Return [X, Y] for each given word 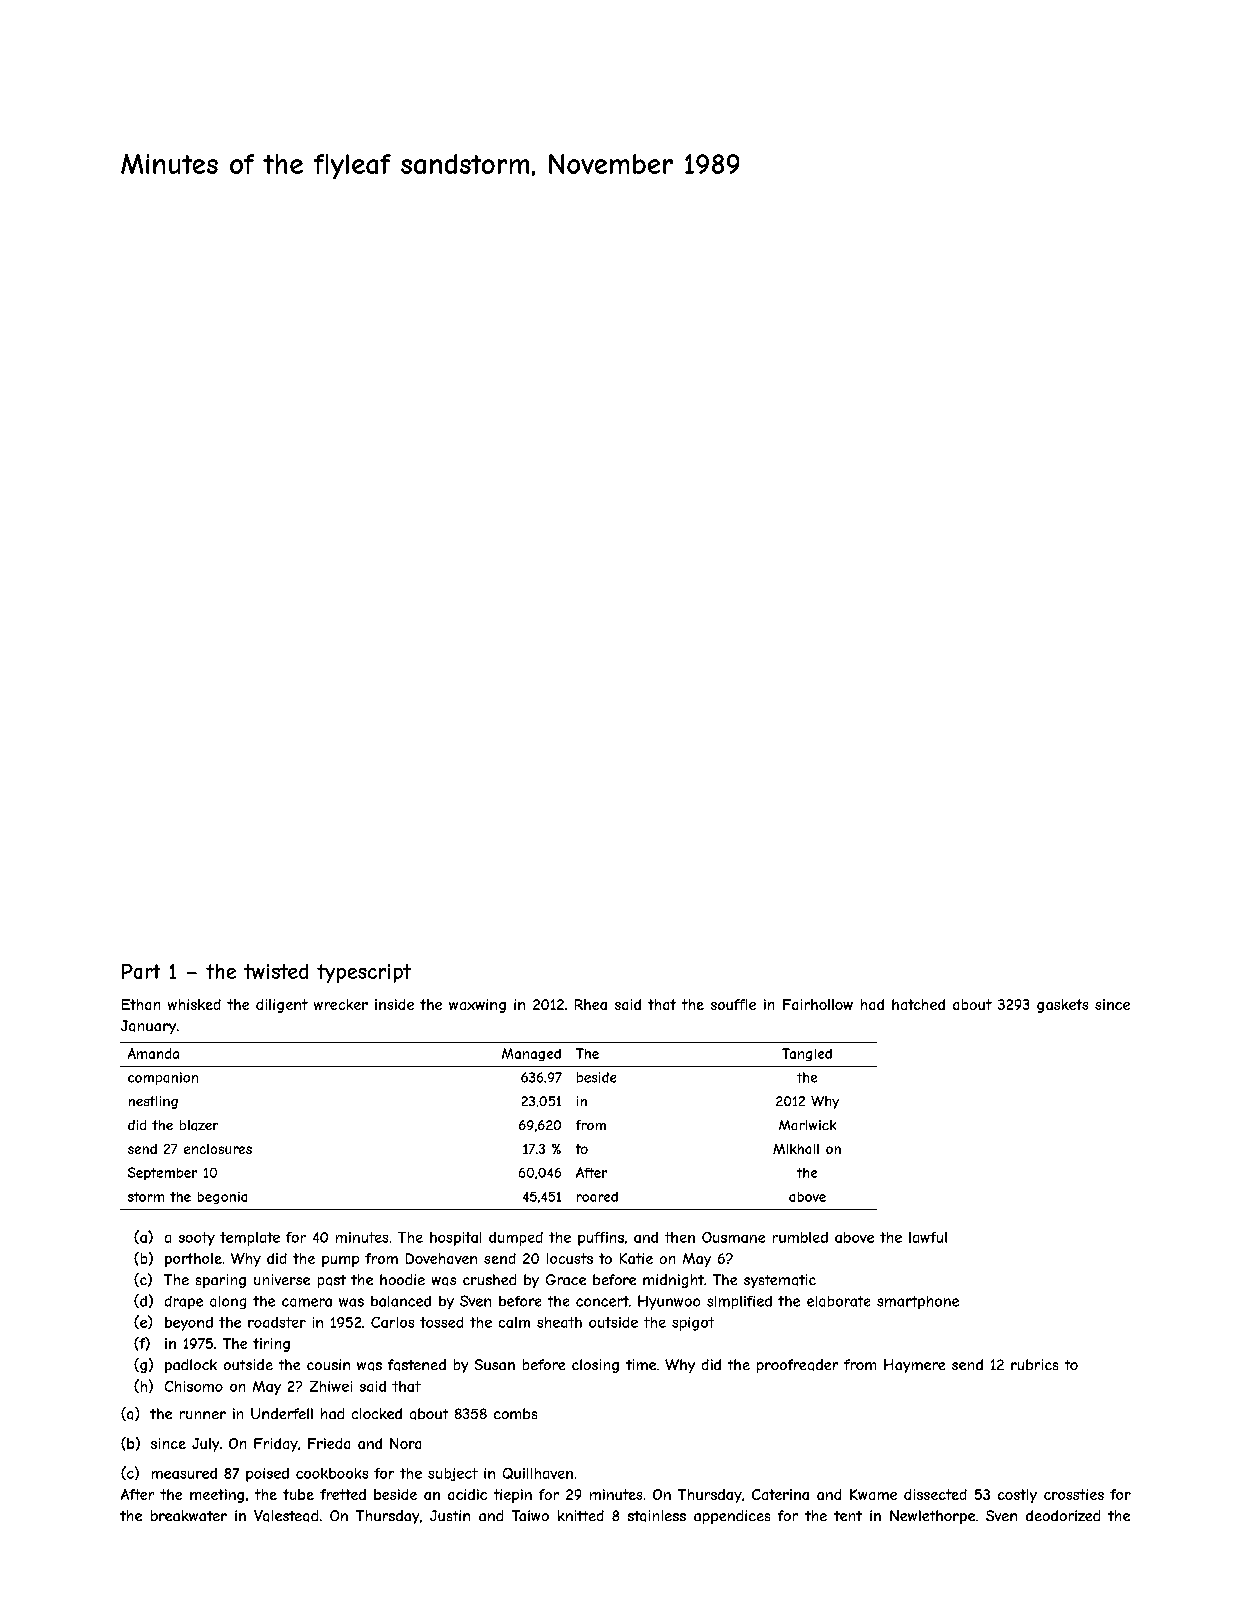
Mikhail [796, 1149]
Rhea [591, 1004]
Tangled [807, 1054]
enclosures [218, 1149]
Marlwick [807, 1125]
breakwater [189, 1515]
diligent [282, 1006]
